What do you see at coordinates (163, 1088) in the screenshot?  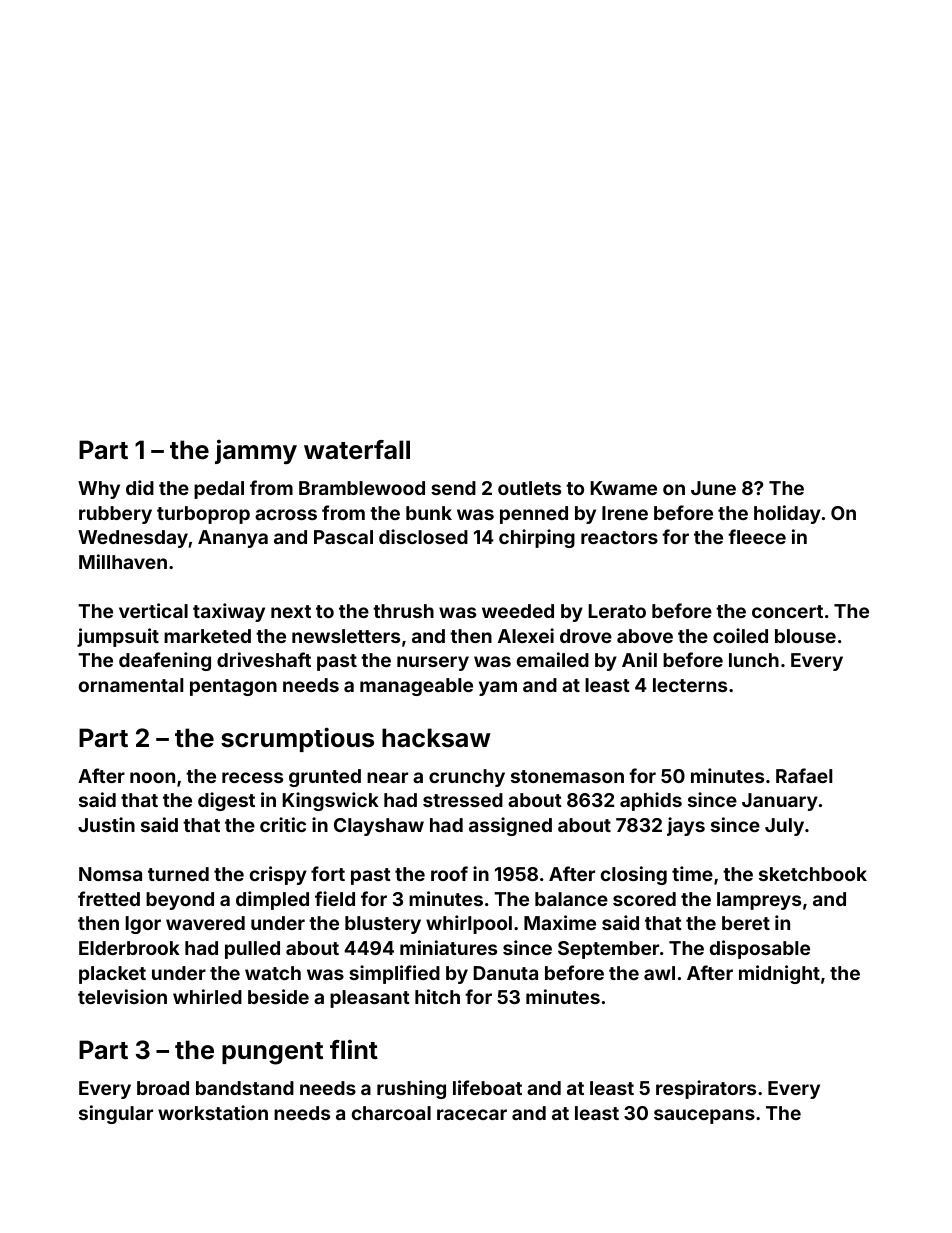 I see `broad` at bounding box center [163, 1088].
